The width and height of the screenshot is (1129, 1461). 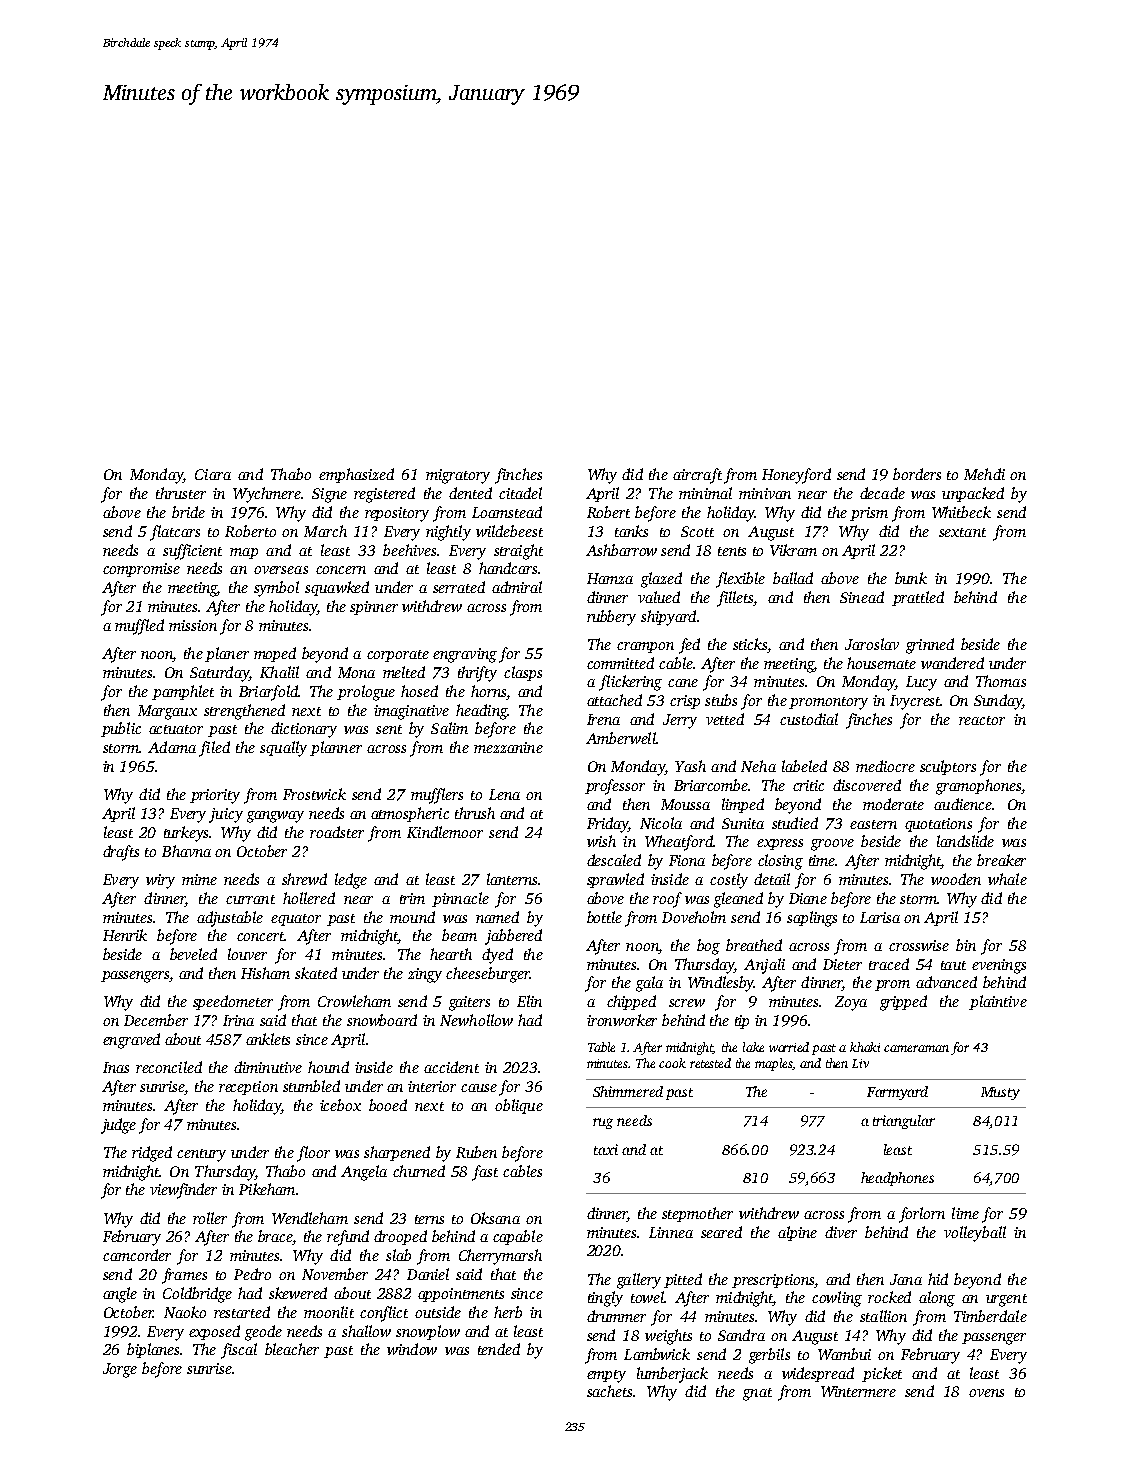 What do you see at coordinates (314, 794) in the screenshot?
I see `Frostwick` at bounding box center [314, 794].
